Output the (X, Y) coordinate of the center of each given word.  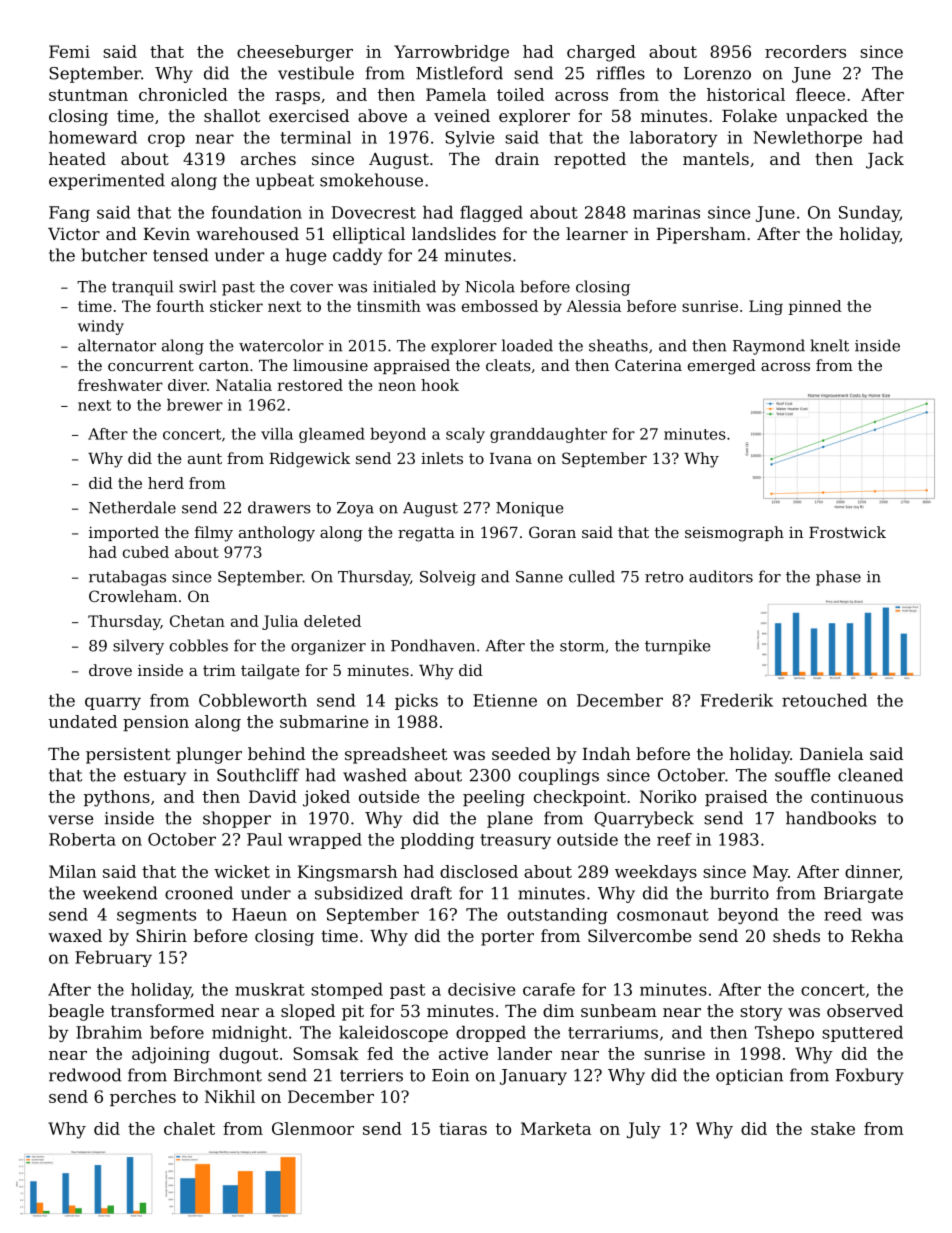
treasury (515, 841)
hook (440, 385)
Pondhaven (433, 645)
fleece (820, 94)
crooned (199, 893)
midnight (249, 1034)
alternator (117, 345)
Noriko (668, 796)
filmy (214, 534)
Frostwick (847, 532)
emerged (722, 367)
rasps (297, 98)
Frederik (737, 700)
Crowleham (133, 596)
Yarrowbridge (451, 53)
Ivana (511, 458)
